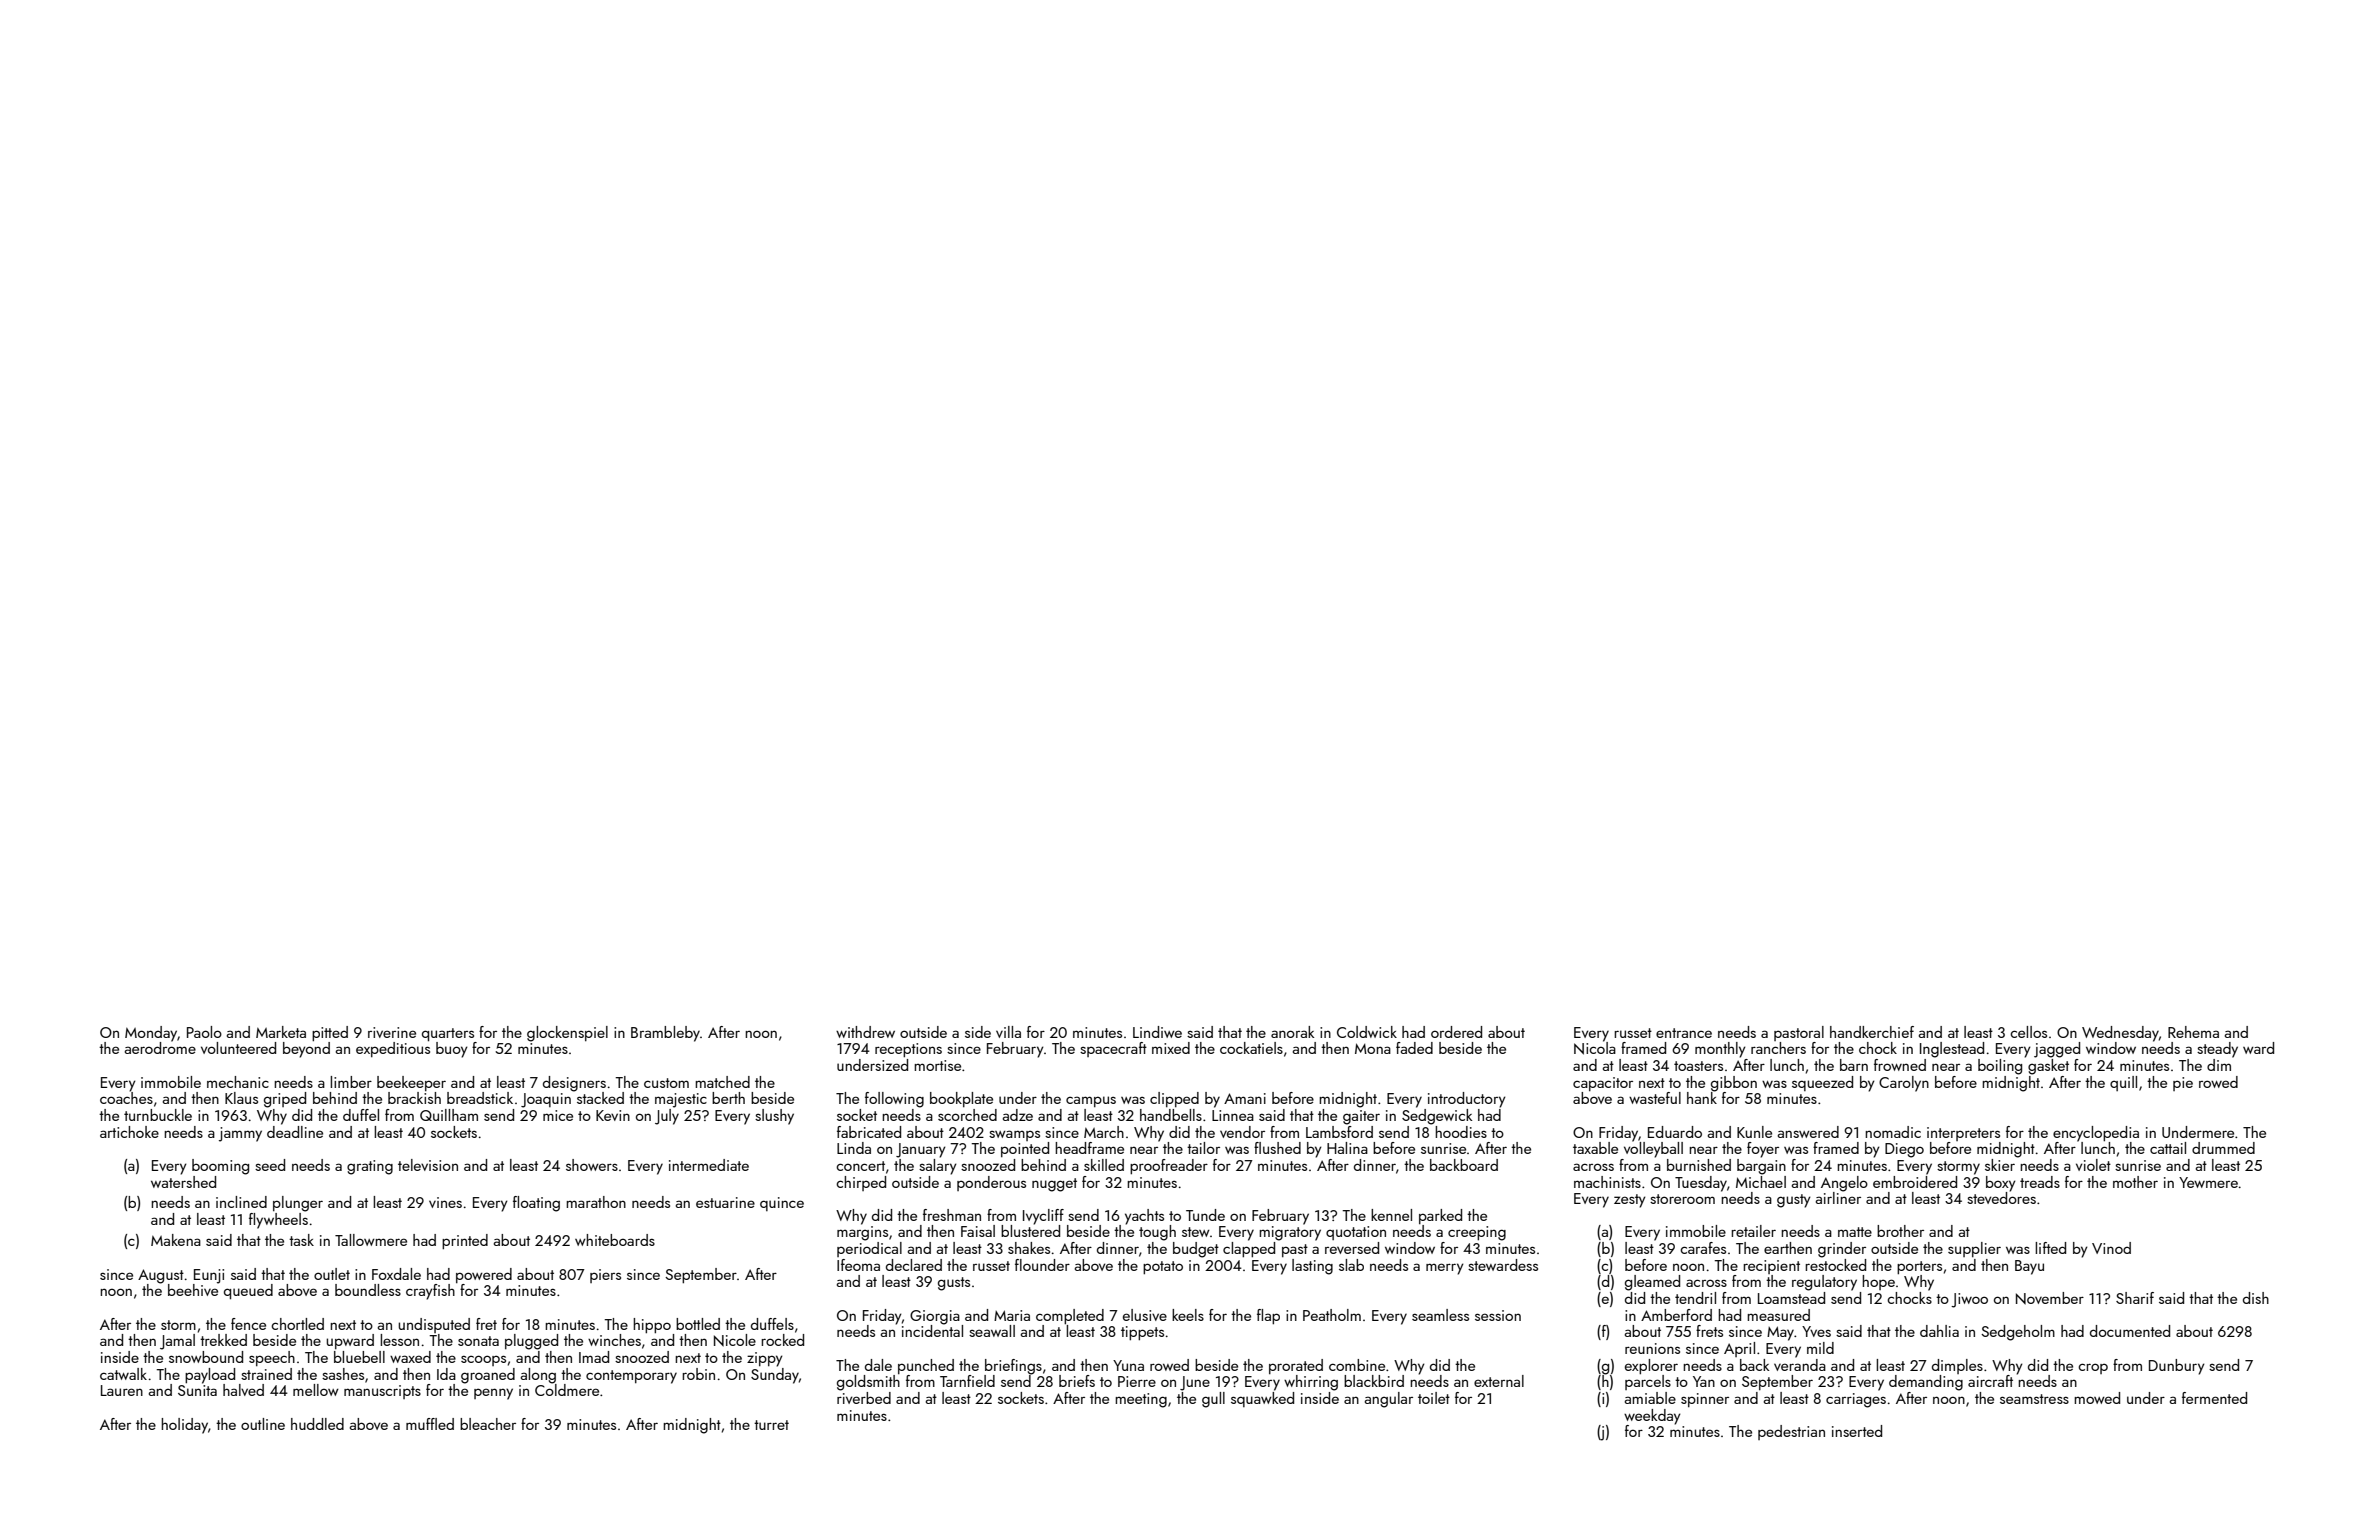 The height and width of the document is (1540, 2380). Describe the element at coordinates (1857, 1431) in the document. I see `inserted` at that location.
